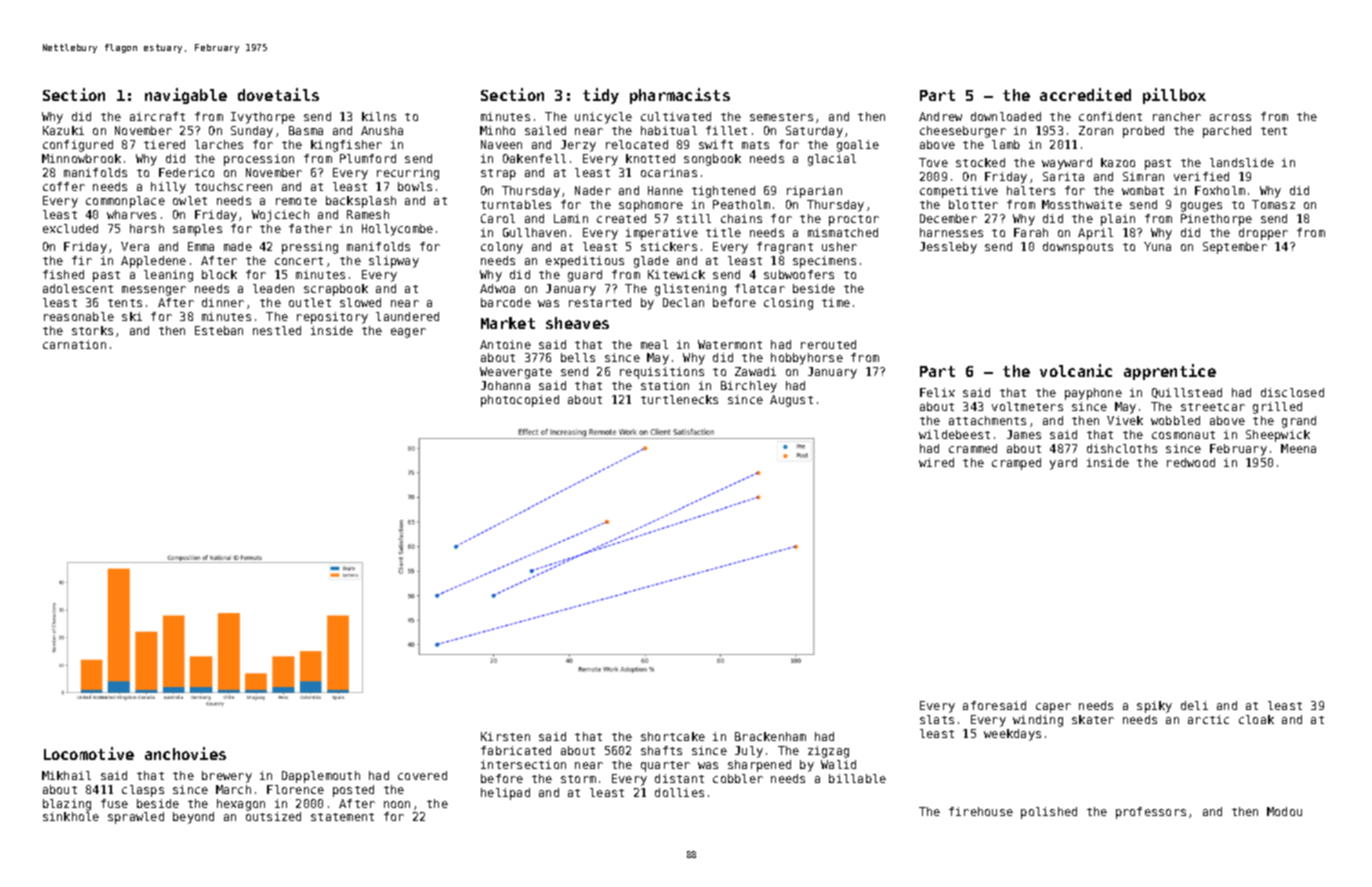 The image size is (1372, 887). I want to click on payphone, so click(1093, 394).
